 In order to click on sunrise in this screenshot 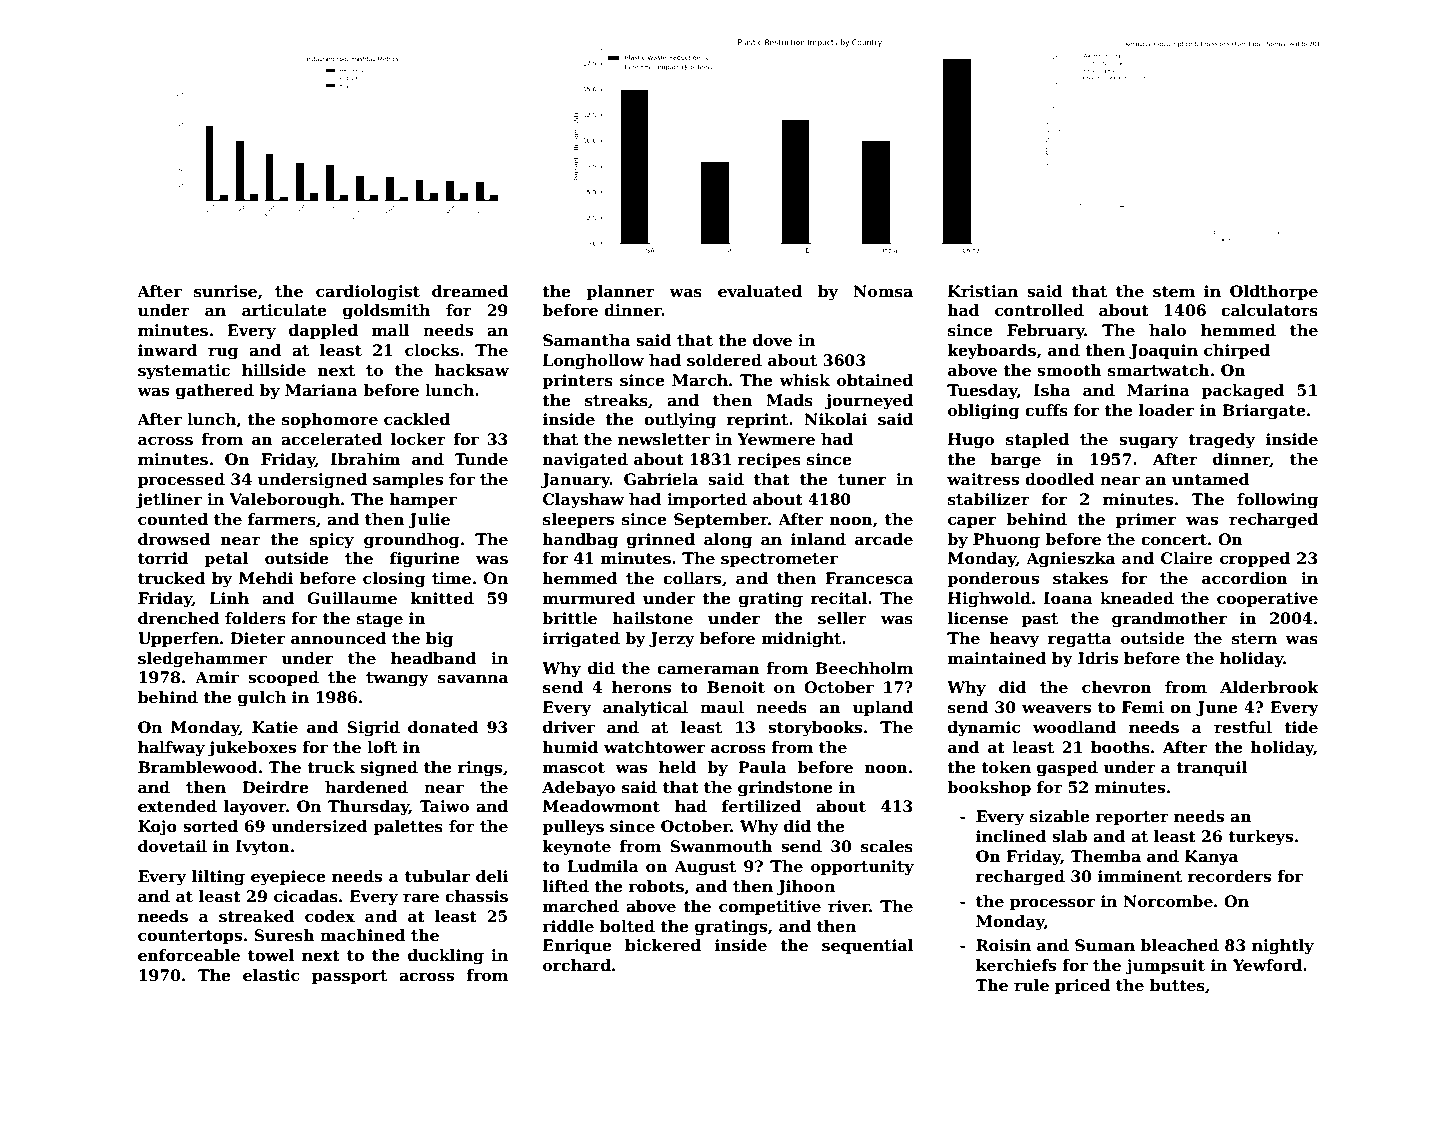, I will do `click(225, 291)`.
